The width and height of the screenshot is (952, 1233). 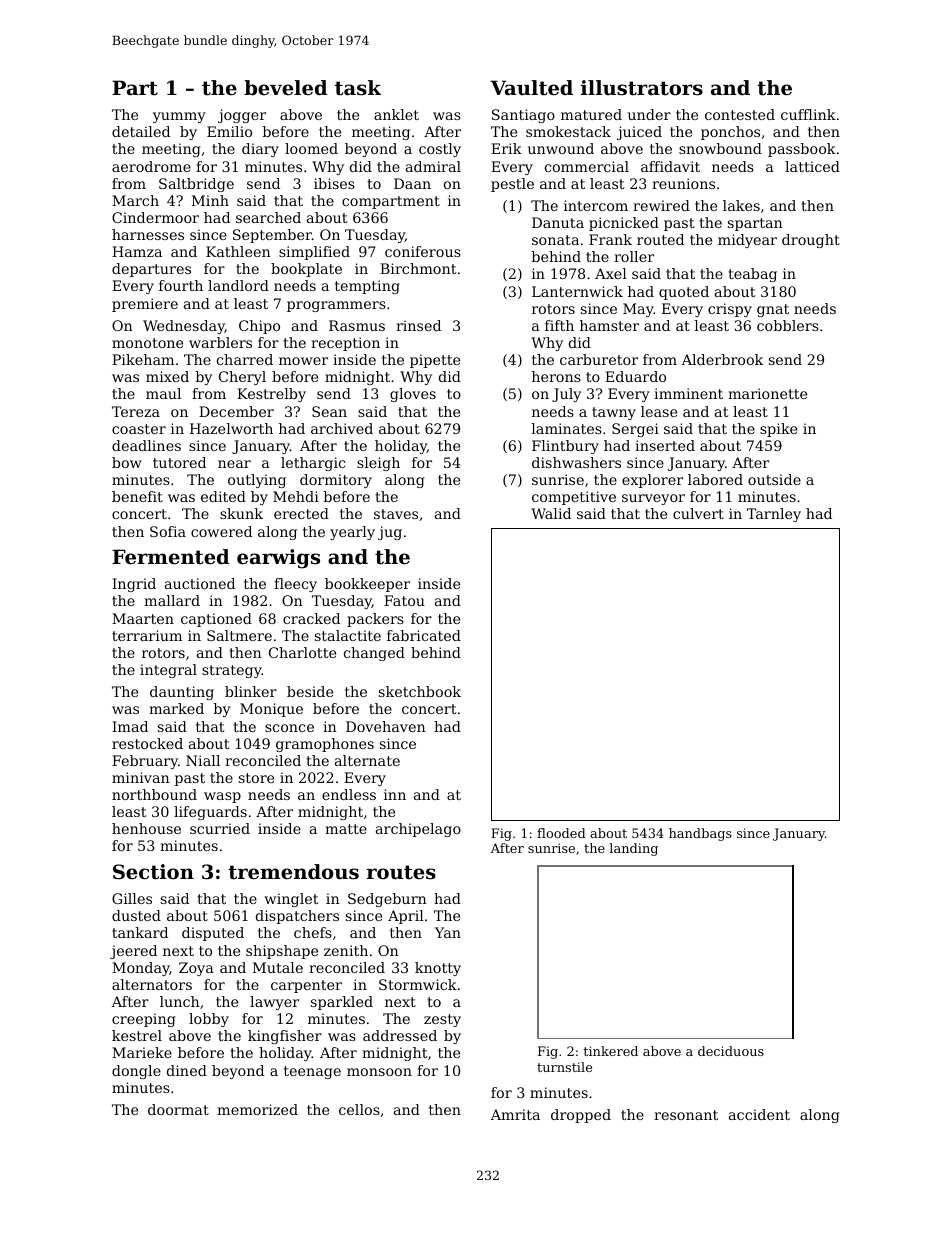 I want to click on Imad, so click(x=130, y=726).
